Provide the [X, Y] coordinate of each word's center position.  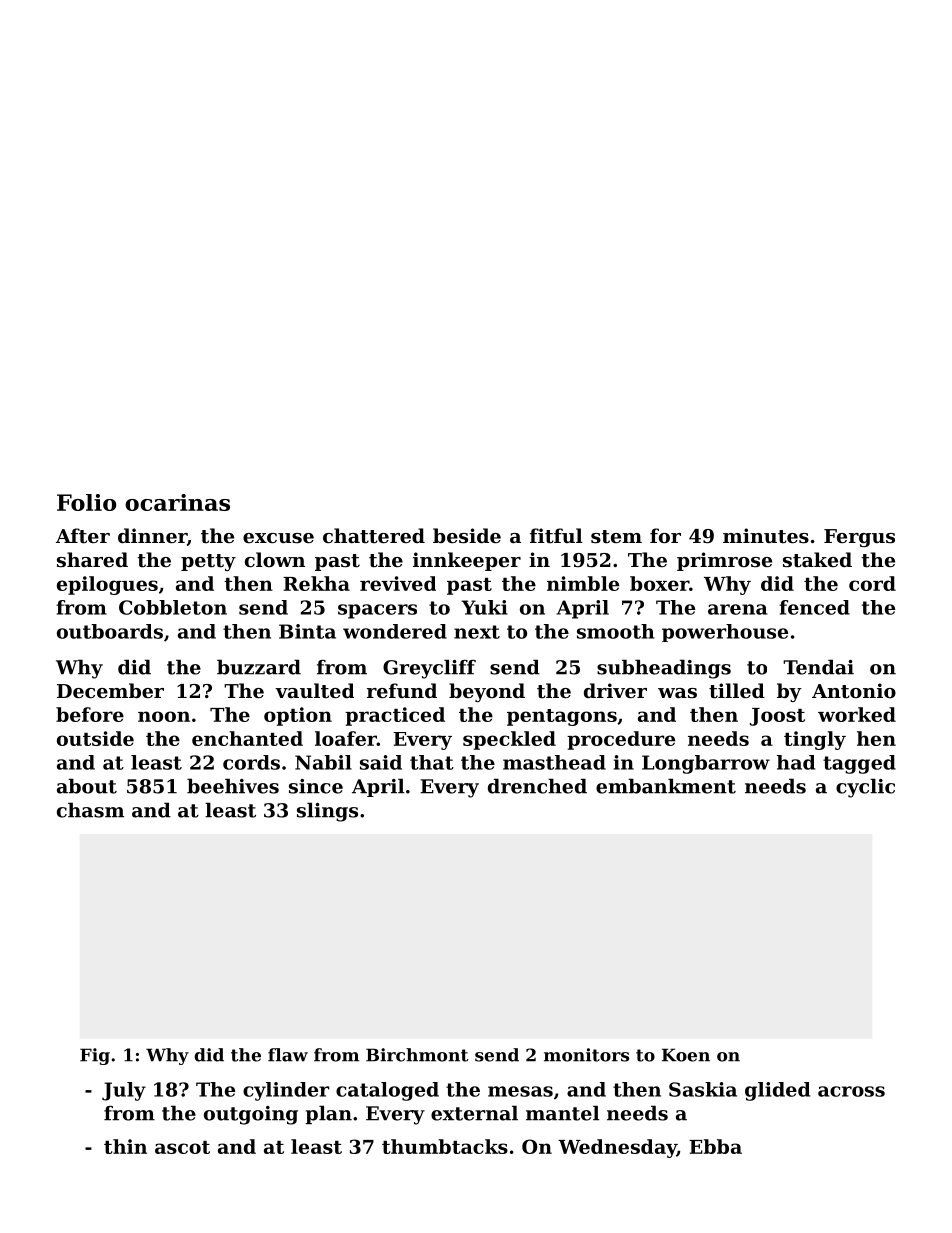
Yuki [484, 607]
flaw [288, 1055]
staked [817, 559]
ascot [182, 1147]
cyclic [865, 788]
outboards [110, 631]
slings [327, 812]
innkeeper [467, 561]
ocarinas [177, 502]
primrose [724, 561]
